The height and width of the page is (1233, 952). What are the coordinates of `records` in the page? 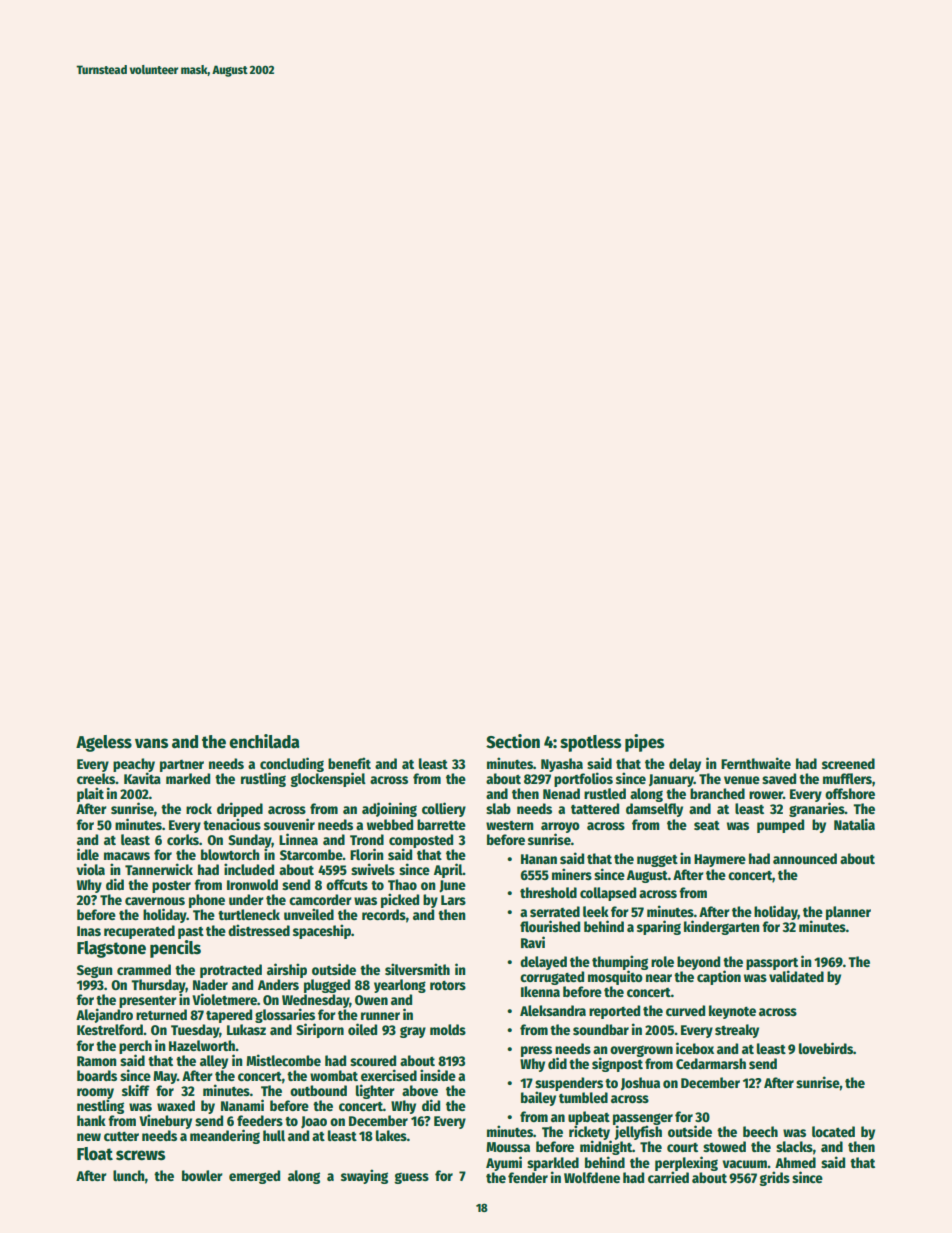 It's located at (384, 914).
